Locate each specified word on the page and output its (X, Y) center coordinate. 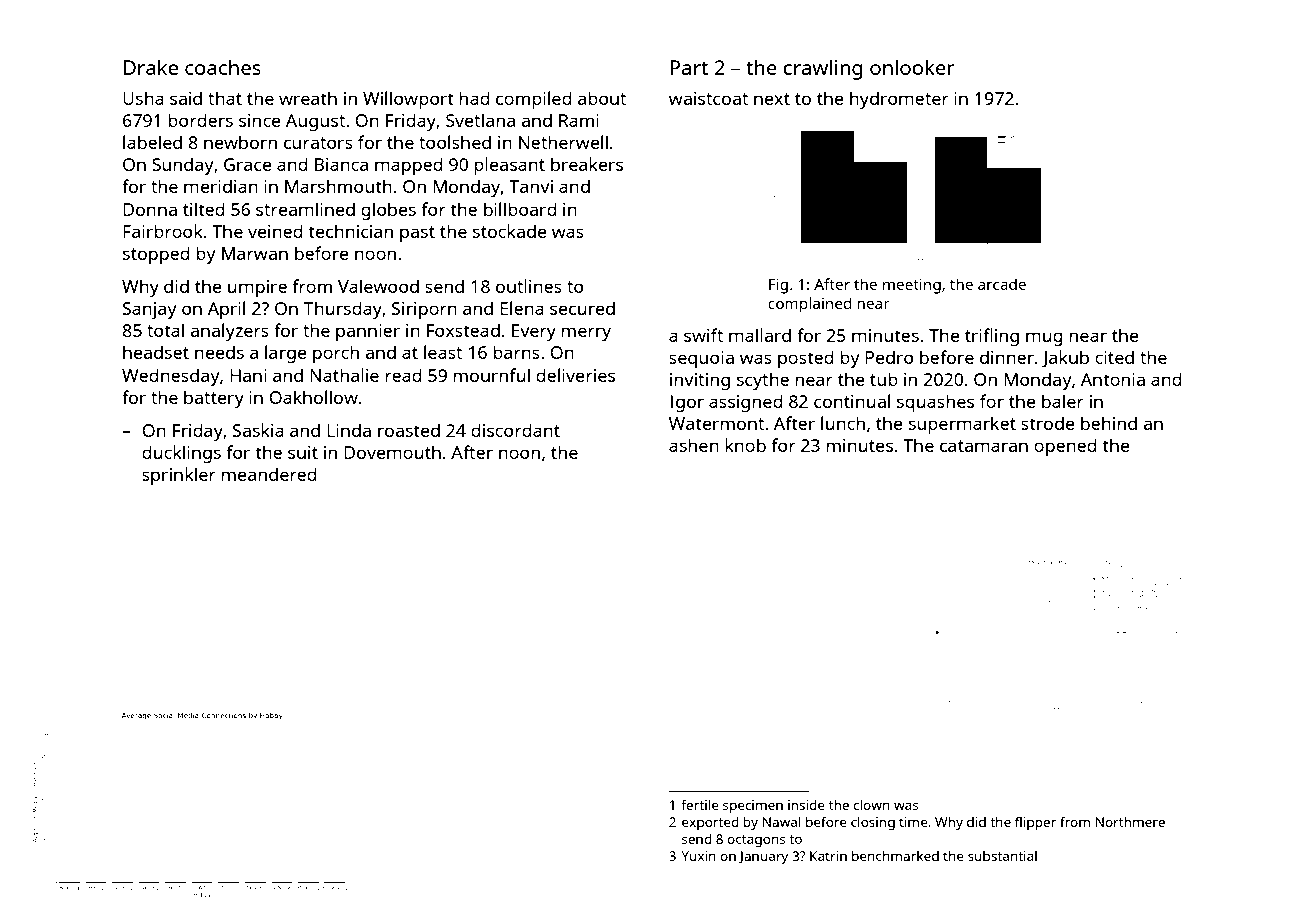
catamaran (984, 446)
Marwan (255, 253)
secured (582, 308)
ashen (694, 445)
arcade (1002, 284)
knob (745, 445)
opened (1065, 447)
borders (200, 120)
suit (303, 452)
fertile (700, 804)
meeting (912, 286)
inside (806, 805)
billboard (520, 209)
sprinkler (179, 476)
